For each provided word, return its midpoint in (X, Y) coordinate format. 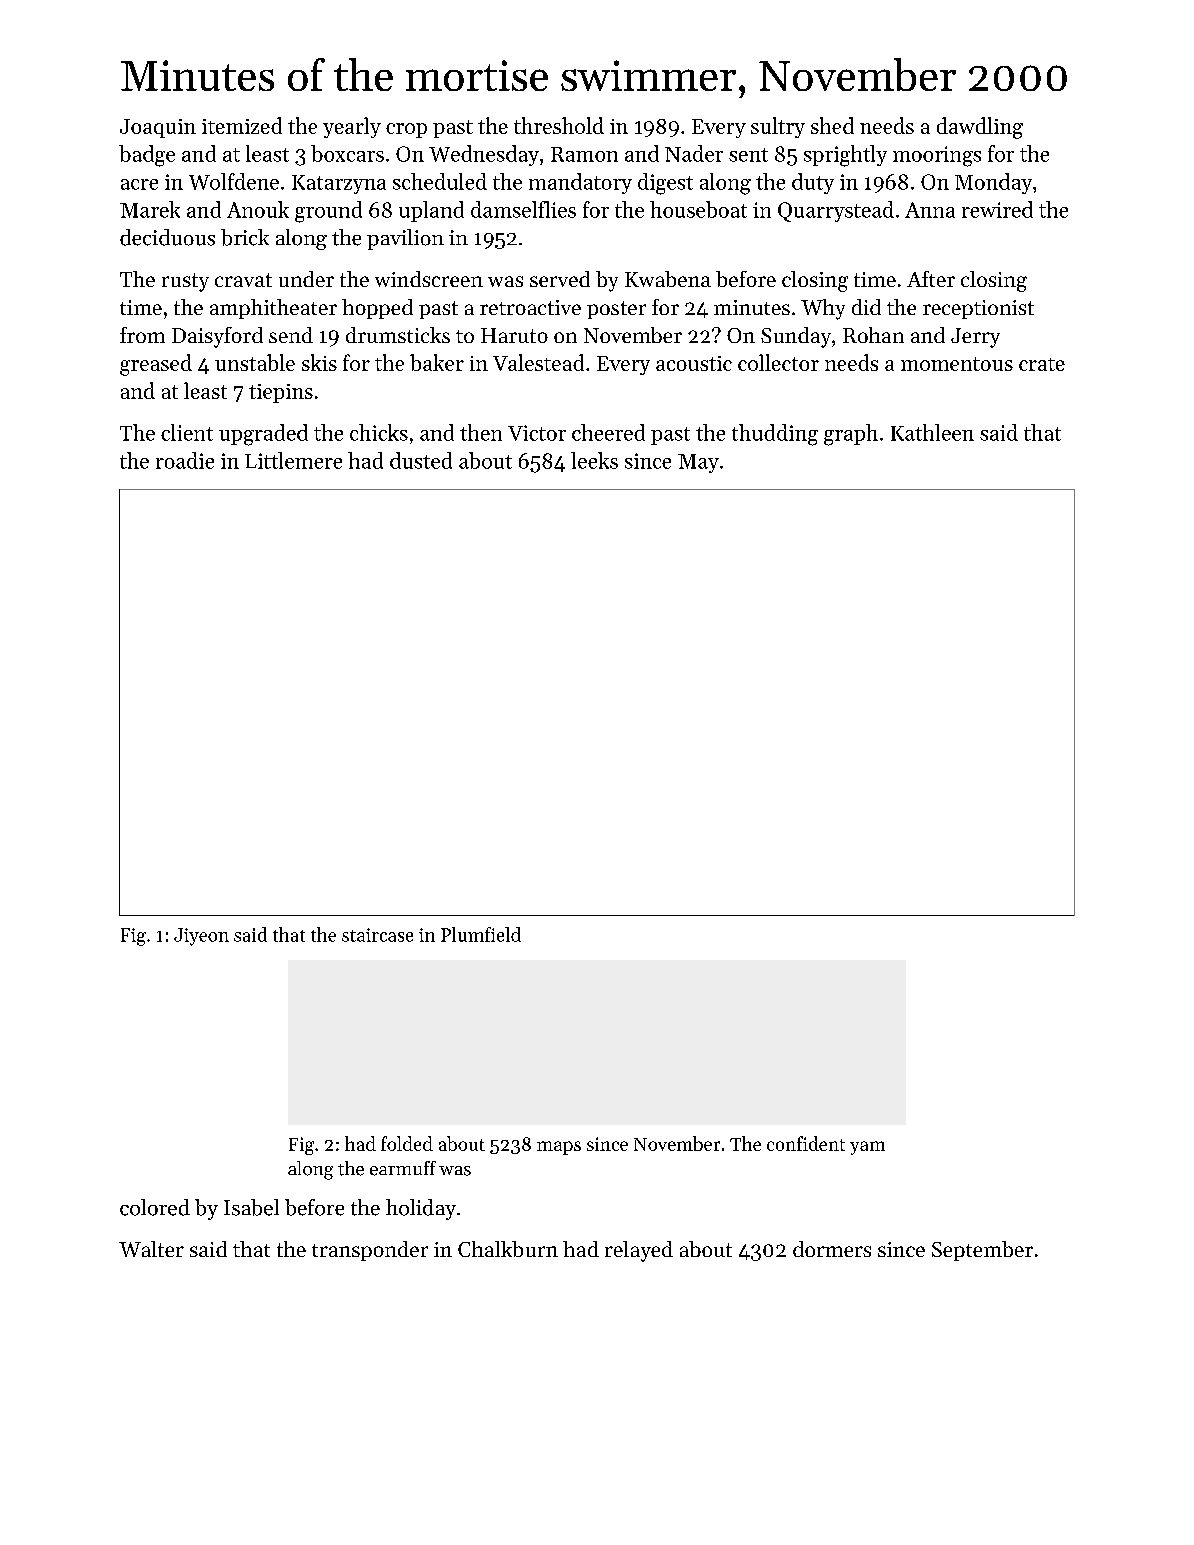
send (291, 335)
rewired (997, 209)
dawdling (980, 128)
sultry (778, 127)
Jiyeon (201, 937)
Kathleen (932, 432)
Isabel (251, 1207)
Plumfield (481, 934)
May (698, 463)
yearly (352, 127)
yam (867, 1148)
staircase (377, 935)
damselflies (523, 209)
